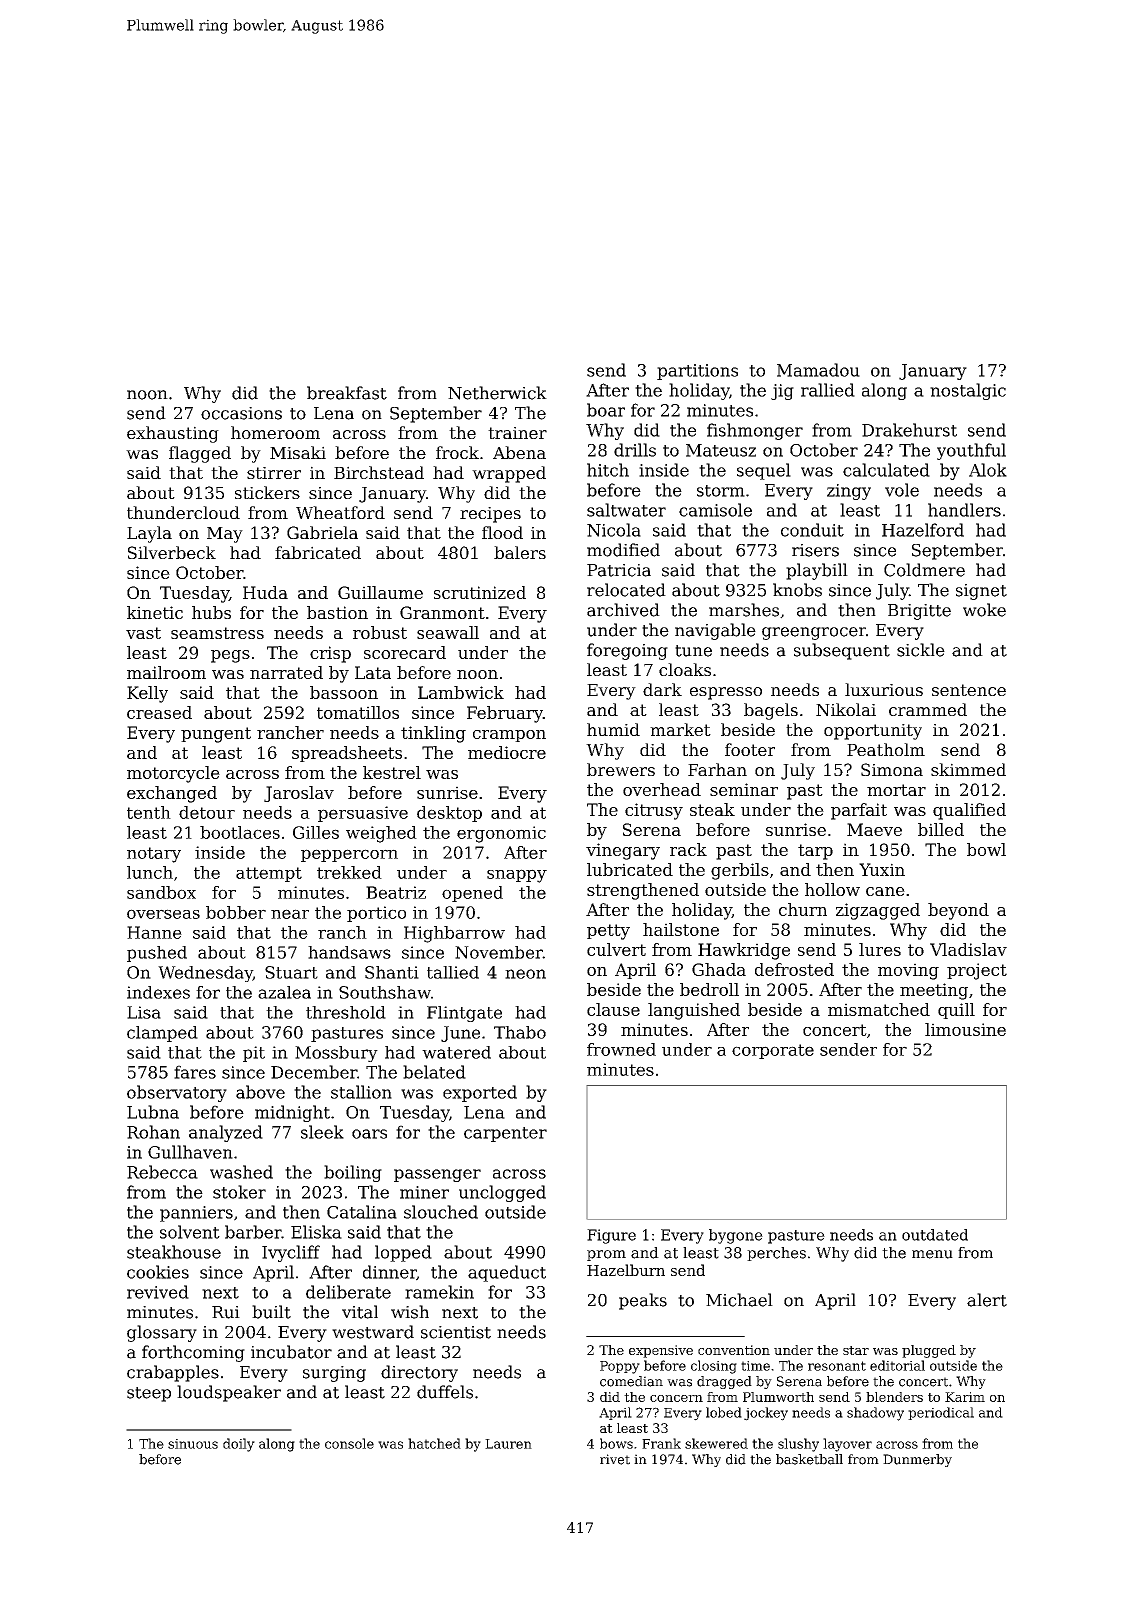  What do you see at coordinates (917, 1460) in the image?
I see `Dunmerby` at bounding box center [917, 1460].
